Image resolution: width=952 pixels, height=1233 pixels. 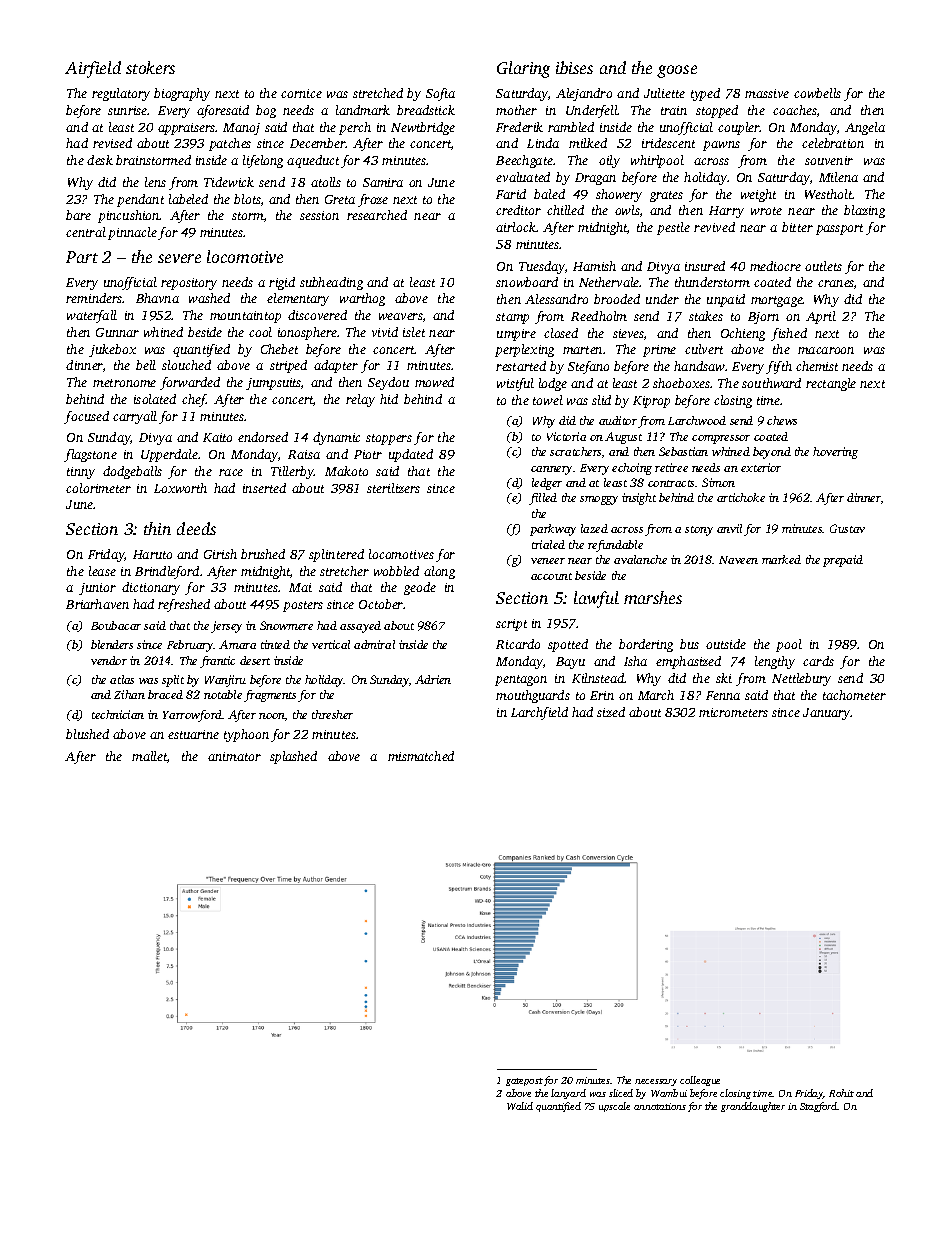 What do you see at coordinates (270, 696) in the screenshot?
I see `fragments` at bounding box center [270, 696].
